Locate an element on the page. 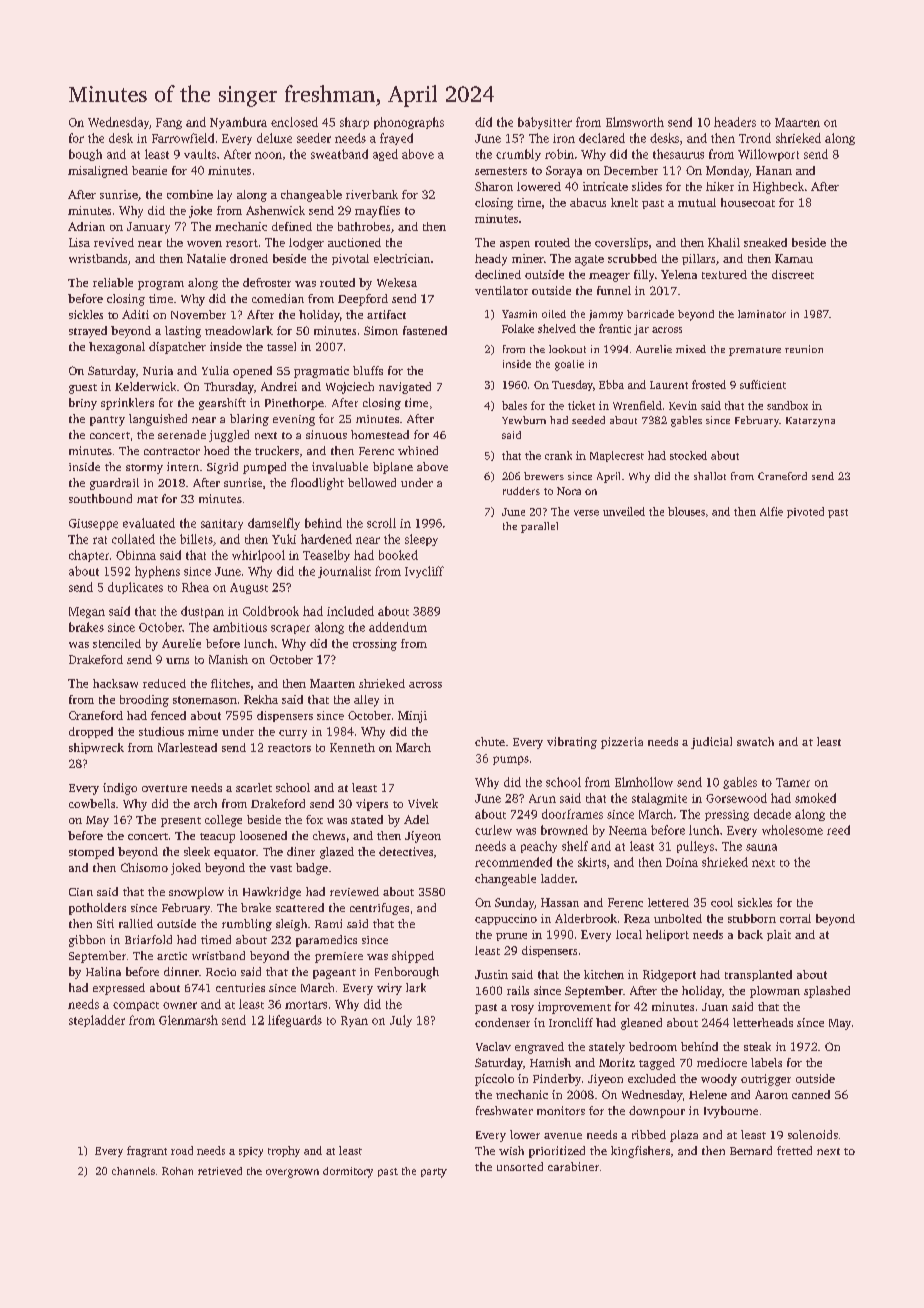 The width and height of the page is (924, 1308). guest is located at coordinates (83, 389).
